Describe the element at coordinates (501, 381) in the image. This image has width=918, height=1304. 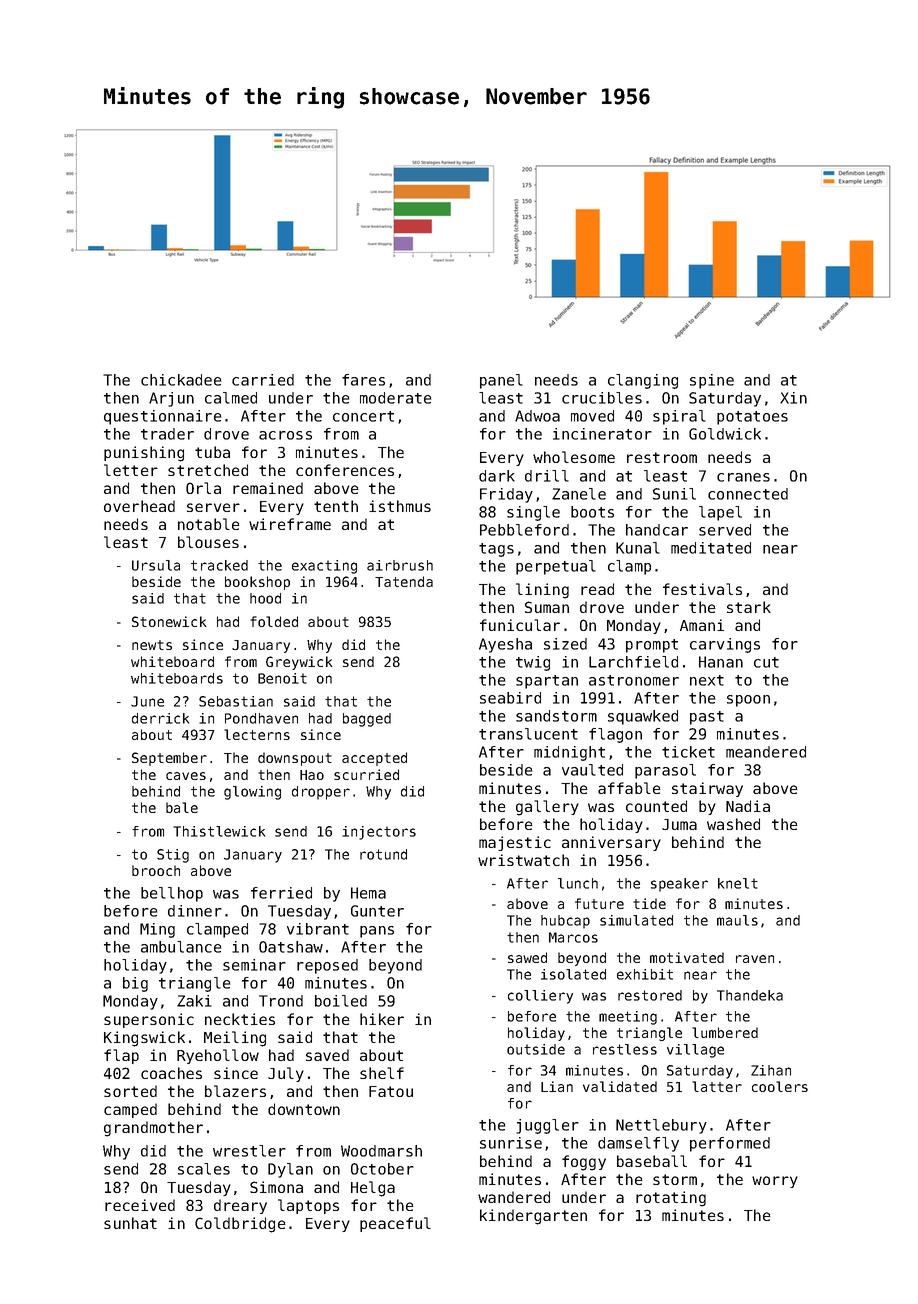
I see `panel` at that location.
